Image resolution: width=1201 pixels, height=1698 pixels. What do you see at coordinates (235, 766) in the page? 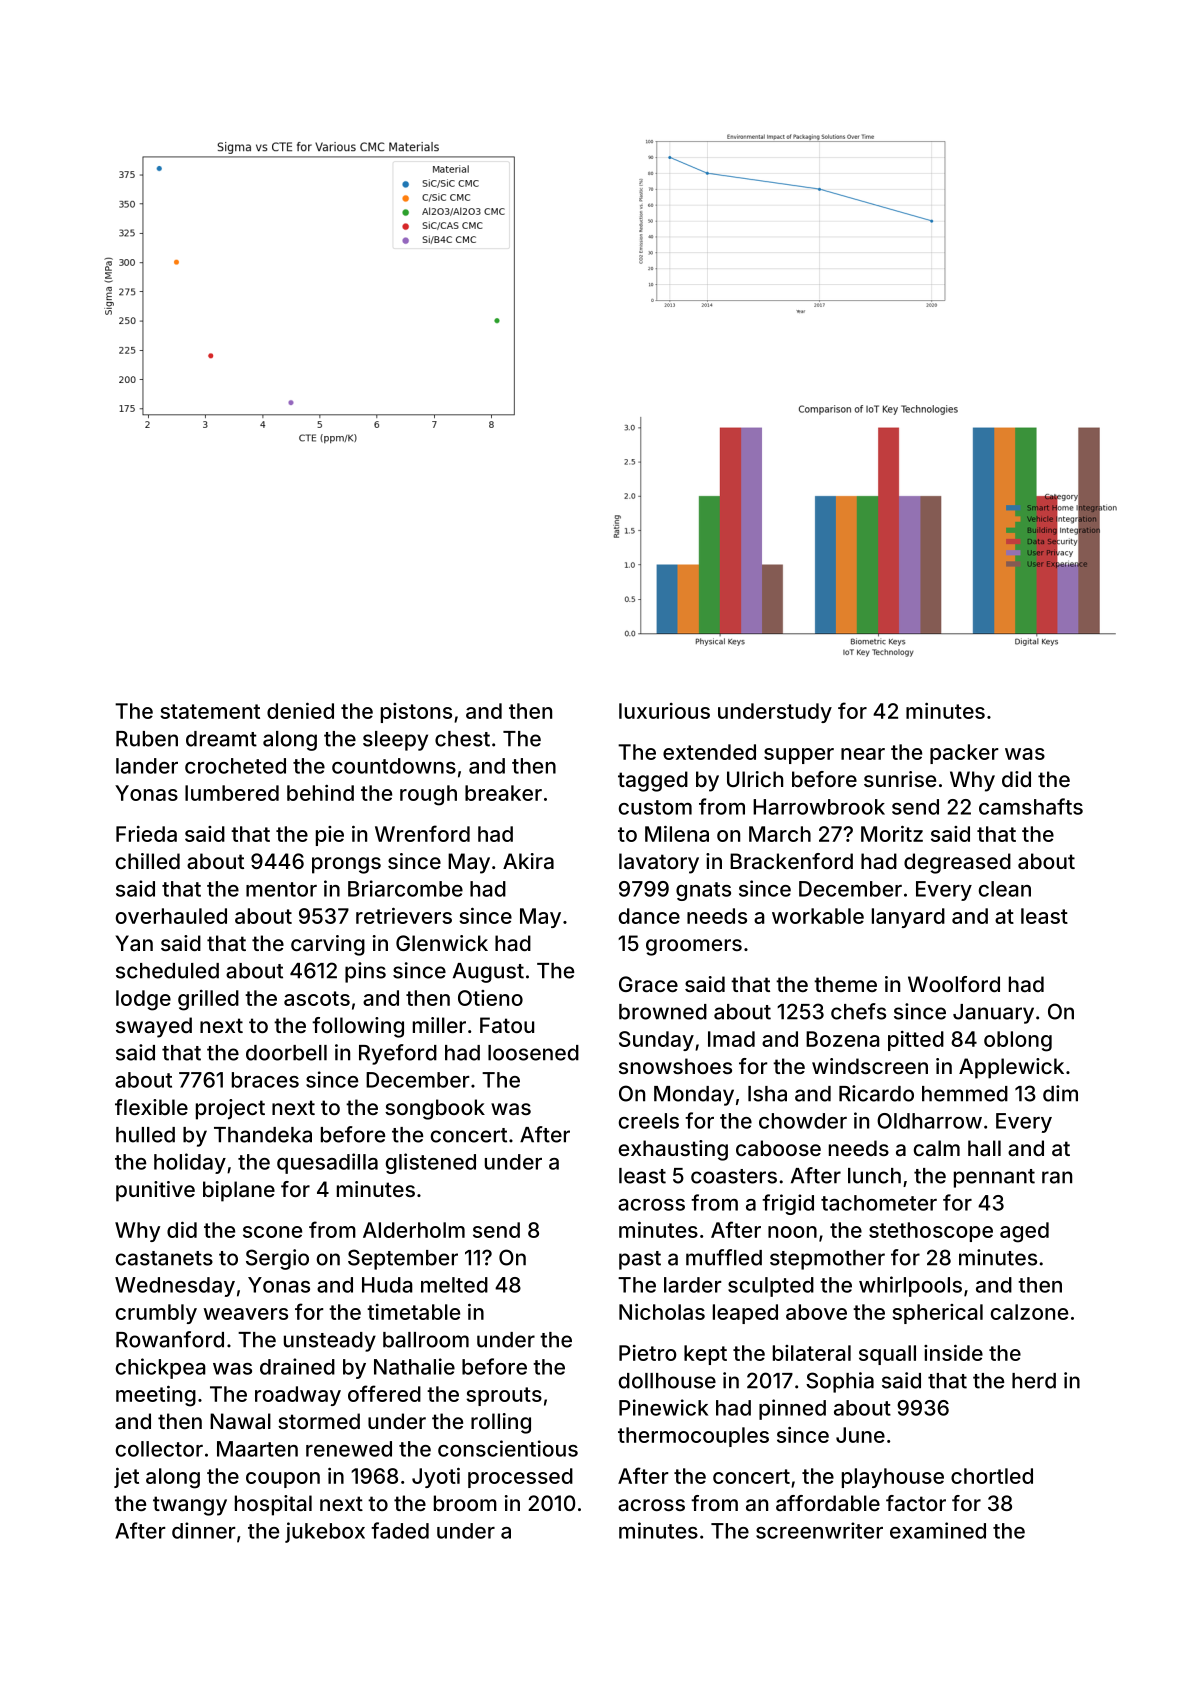
I see `crocheted` at bounding box center [235, 766].
